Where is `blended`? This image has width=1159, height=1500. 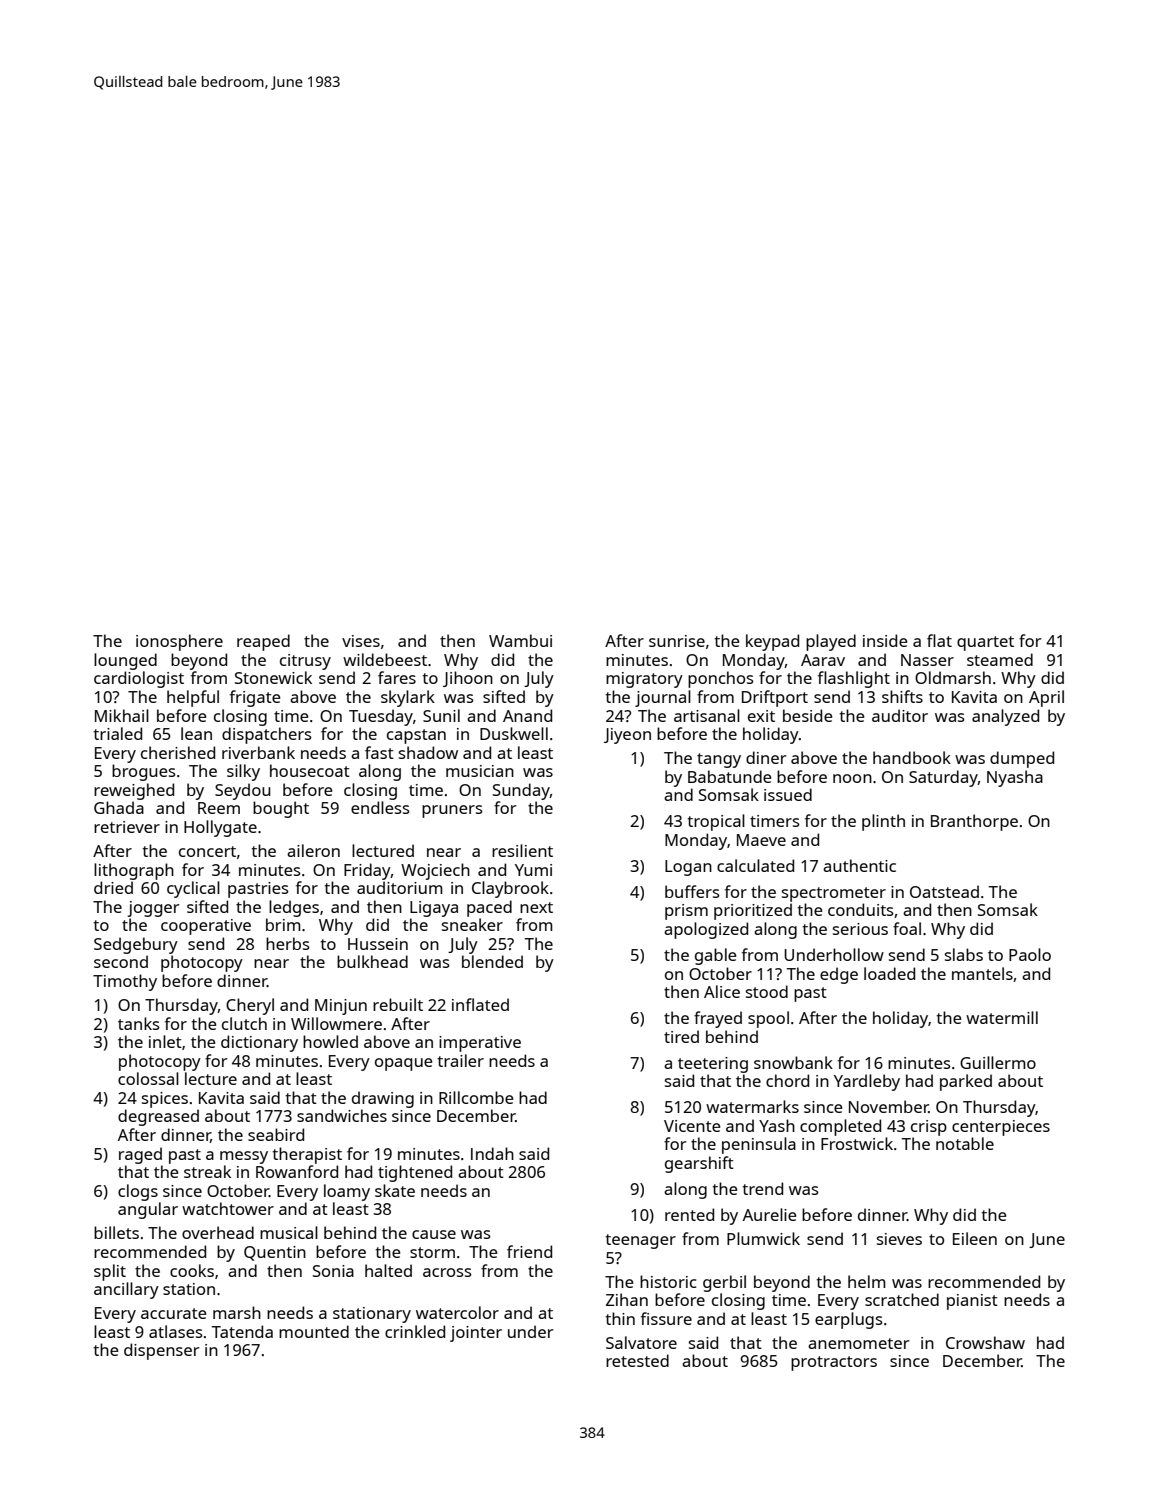
blended is located at coordinates (492, 961).
